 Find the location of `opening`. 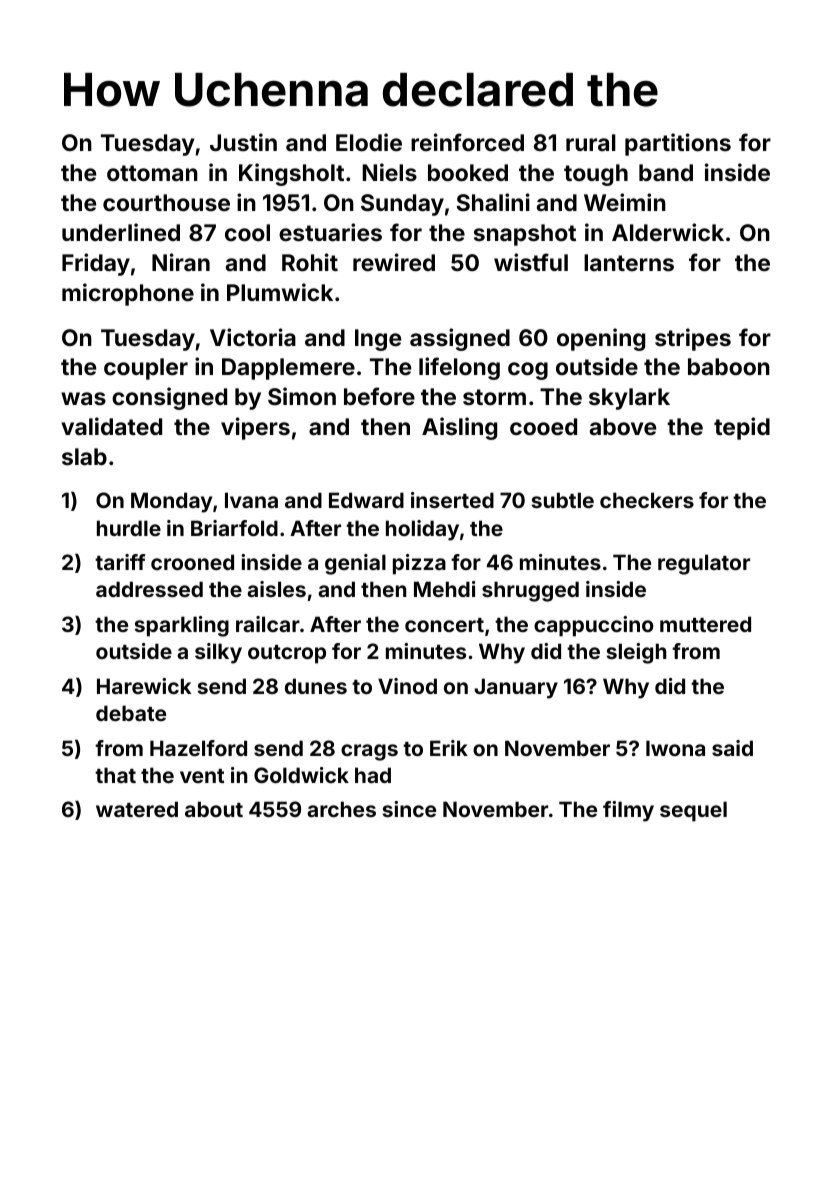

opening is located at coordinates (601, 339).
